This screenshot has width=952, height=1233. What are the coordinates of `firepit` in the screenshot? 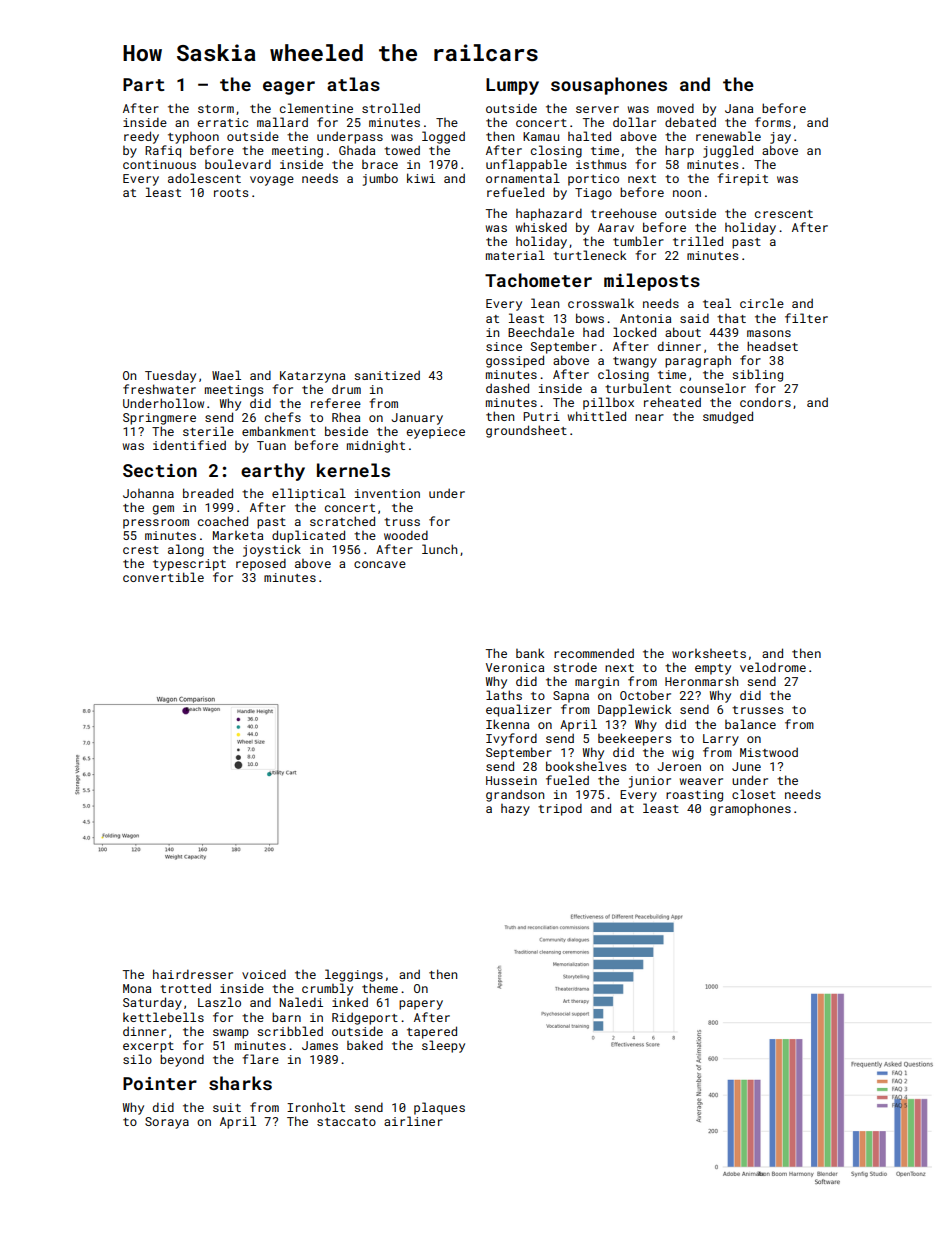 It's located at (742, 179).
